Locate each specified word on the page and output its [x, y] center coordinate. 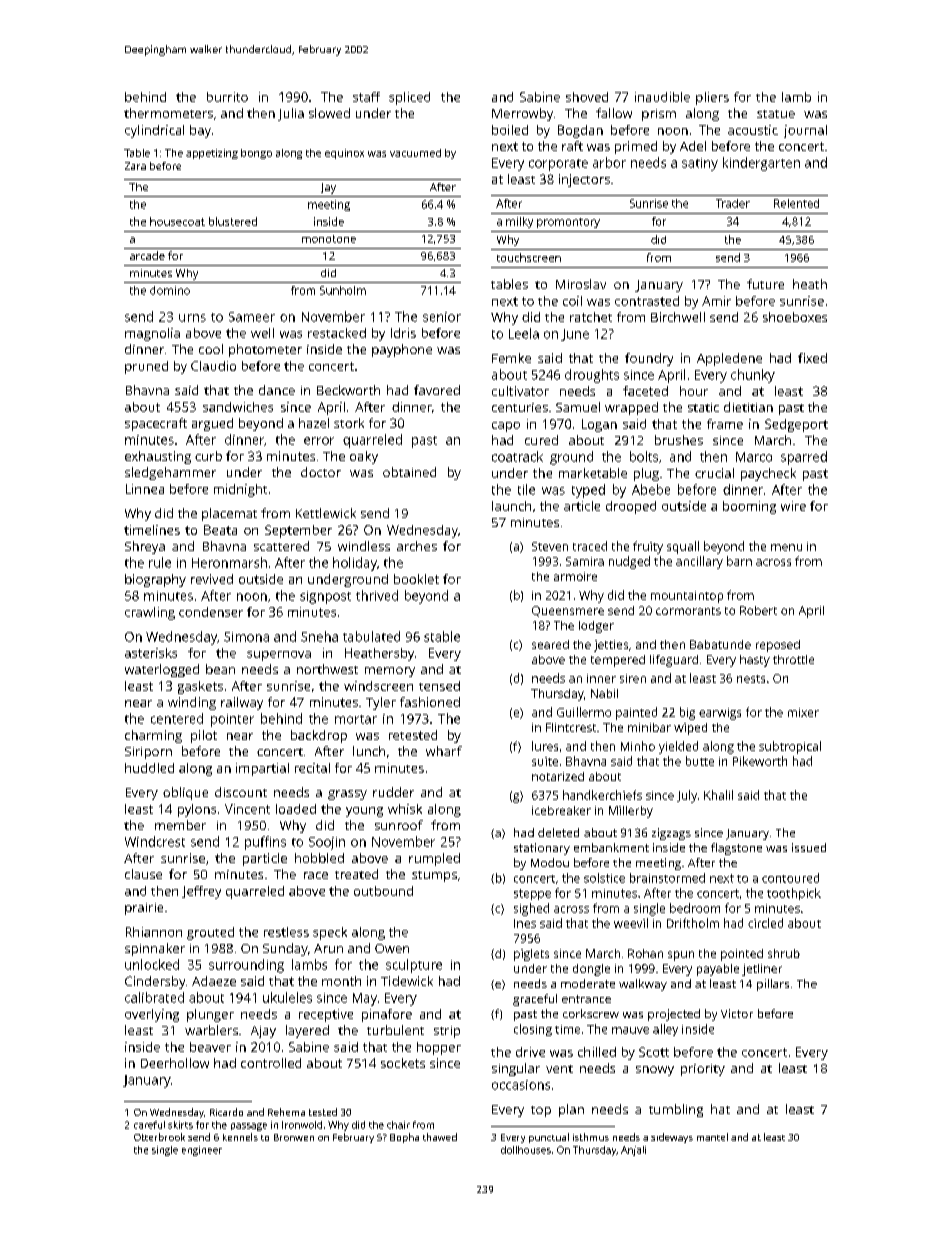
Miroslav [581, 284]
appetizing [212, 154]
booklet [416, 579]
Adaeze [214, 981]
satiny [700, 164]
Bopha [404, 1138]
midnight [240, 490]
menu [786, 547]
